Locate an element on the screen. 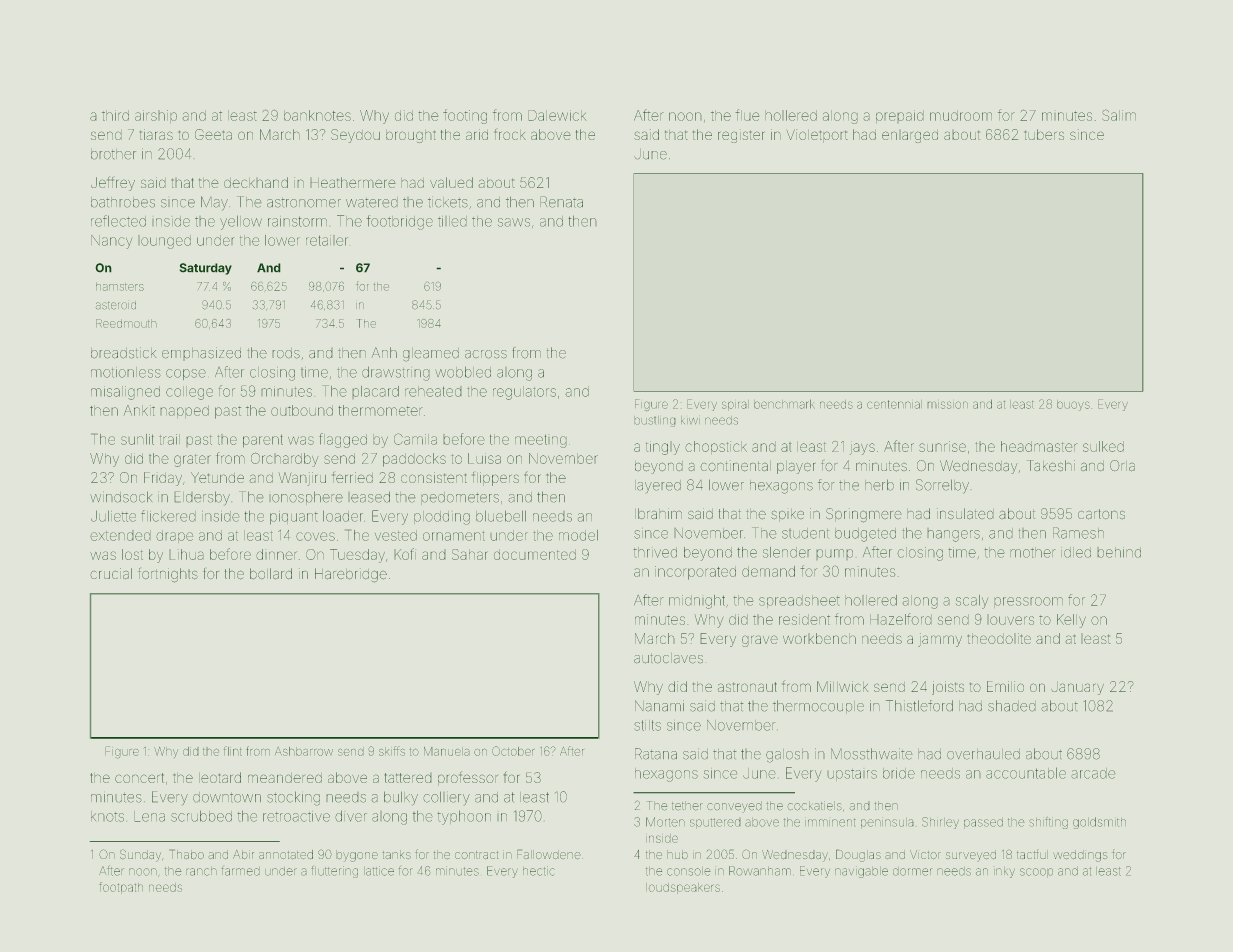 Image resolution: width=1233 pixels, height=952 pixels. fluttering is located at coordinates (334, 872).
